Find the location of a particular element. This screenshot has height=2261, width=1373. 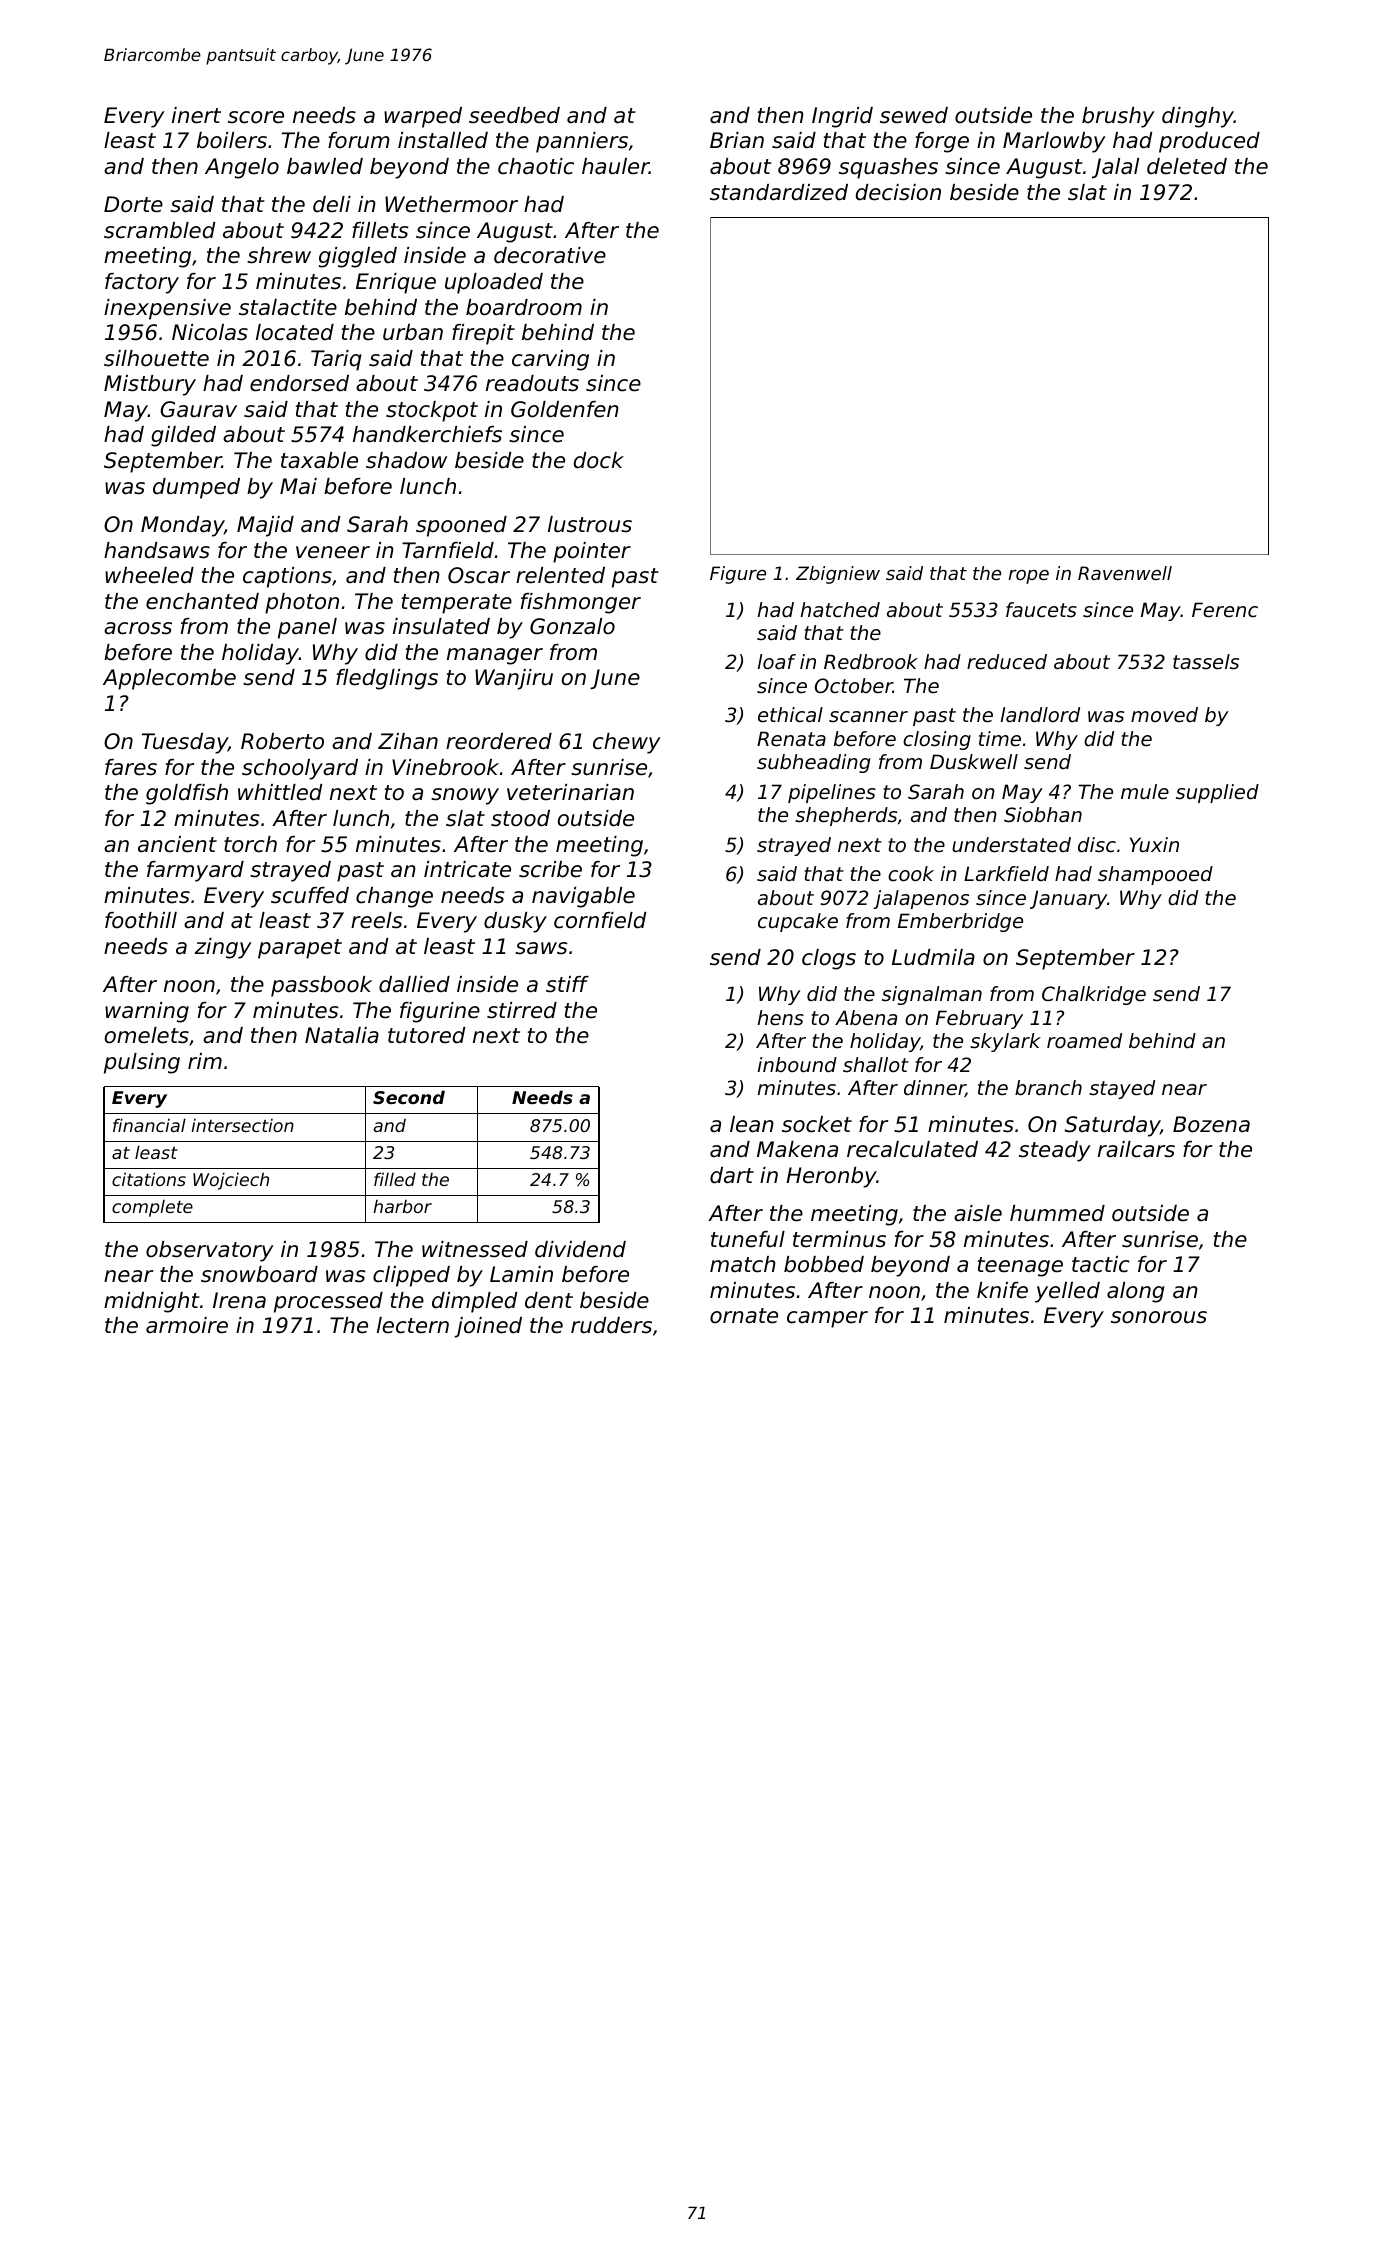

Wanjiru is located at coordinates (514, 679).
